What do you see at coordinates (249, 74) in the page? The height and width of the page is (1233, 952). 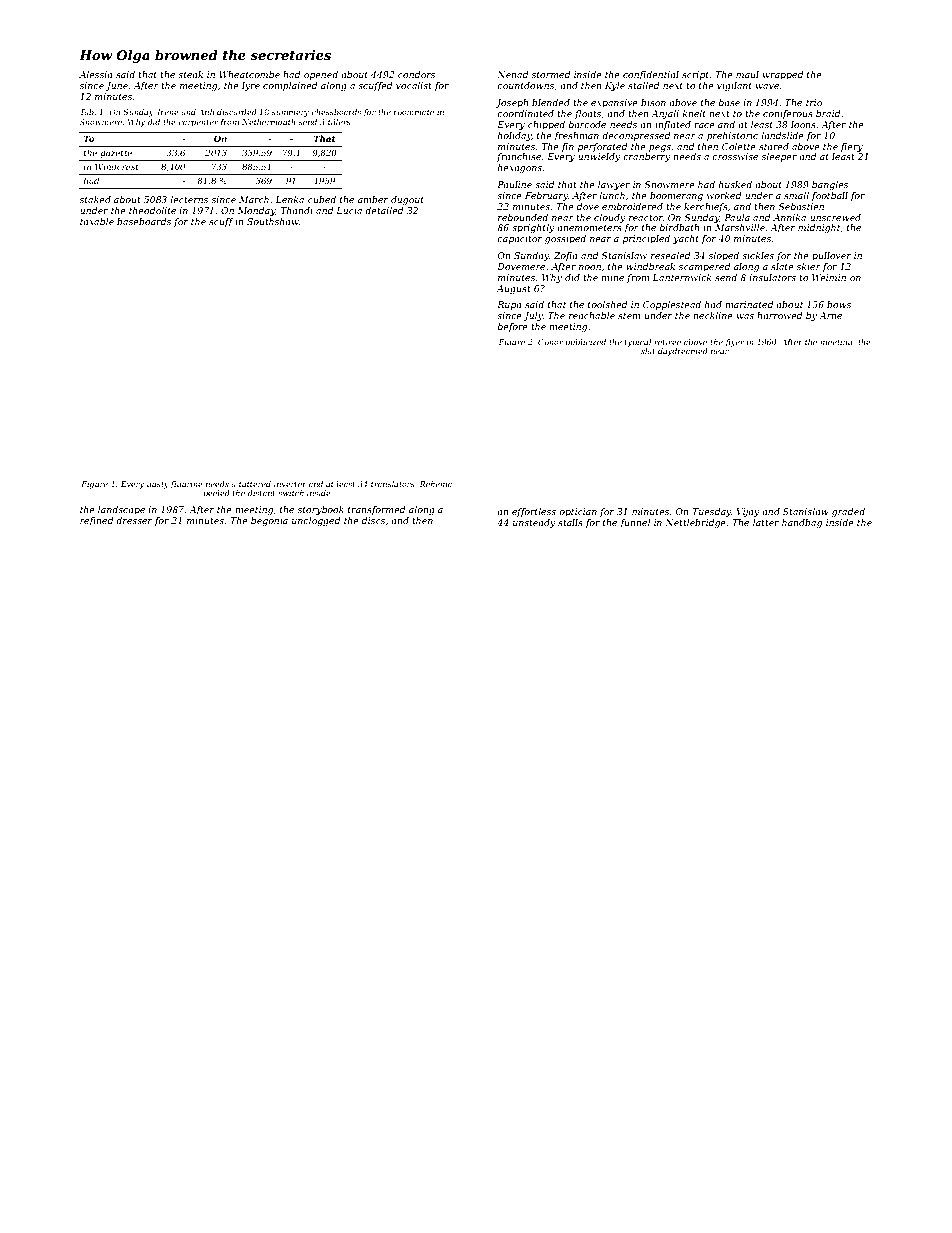 I see `Wheatcombe` at bounding box center [249, 74].
